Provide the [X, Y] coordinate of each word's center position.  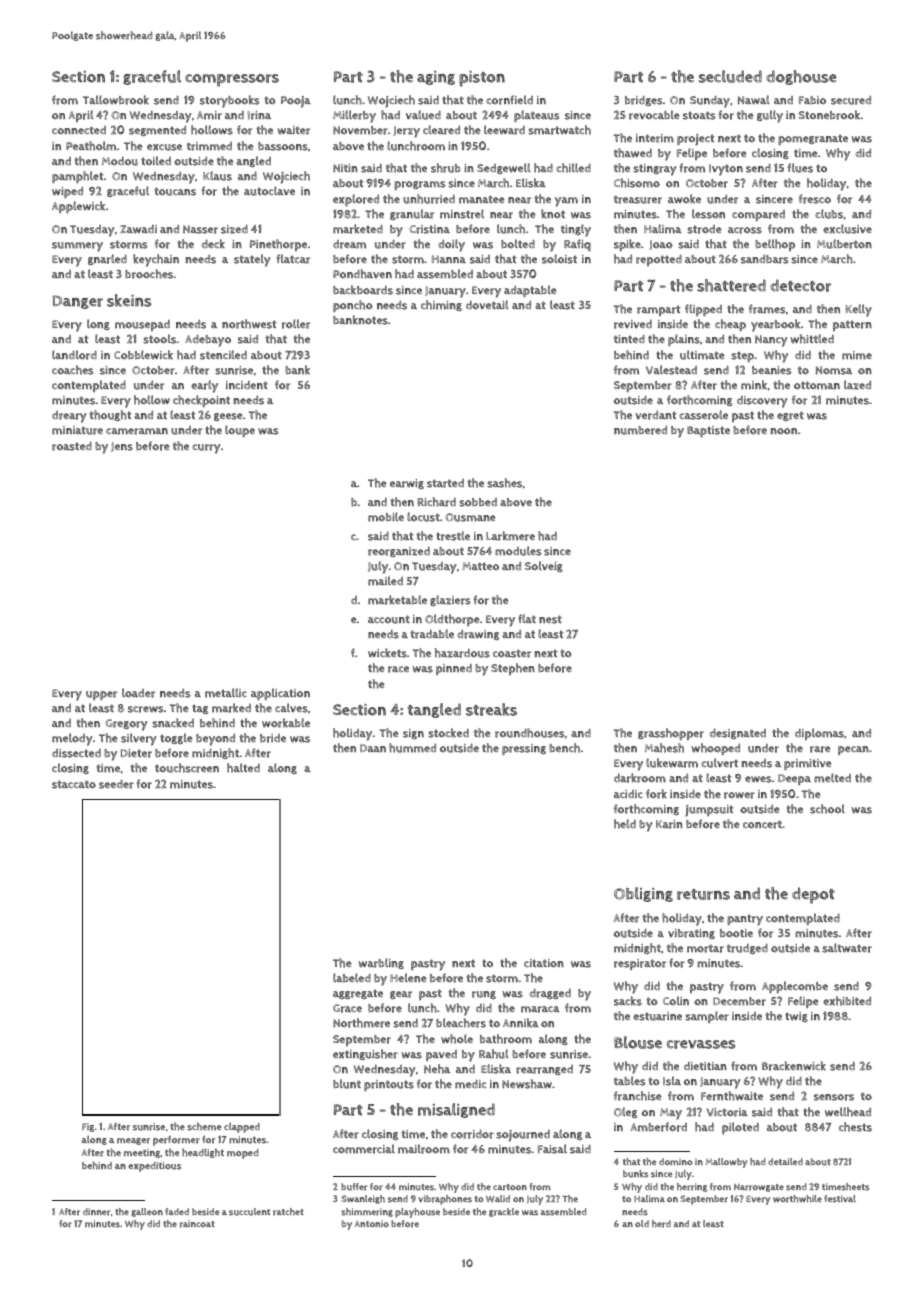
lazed [857, 385]
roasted [72, 446]
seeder [116, 784]
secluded [730, 76]
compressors [232, 80]
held [625, 824]
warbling [381, 963]
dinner [96, 1212]
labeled [352, 978]
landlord [74, 355]
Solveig [544, 566]
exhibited [847, 1001]
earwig [407, 484]
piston [482, 79]
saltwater [847, 948]
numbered [640, 430]
